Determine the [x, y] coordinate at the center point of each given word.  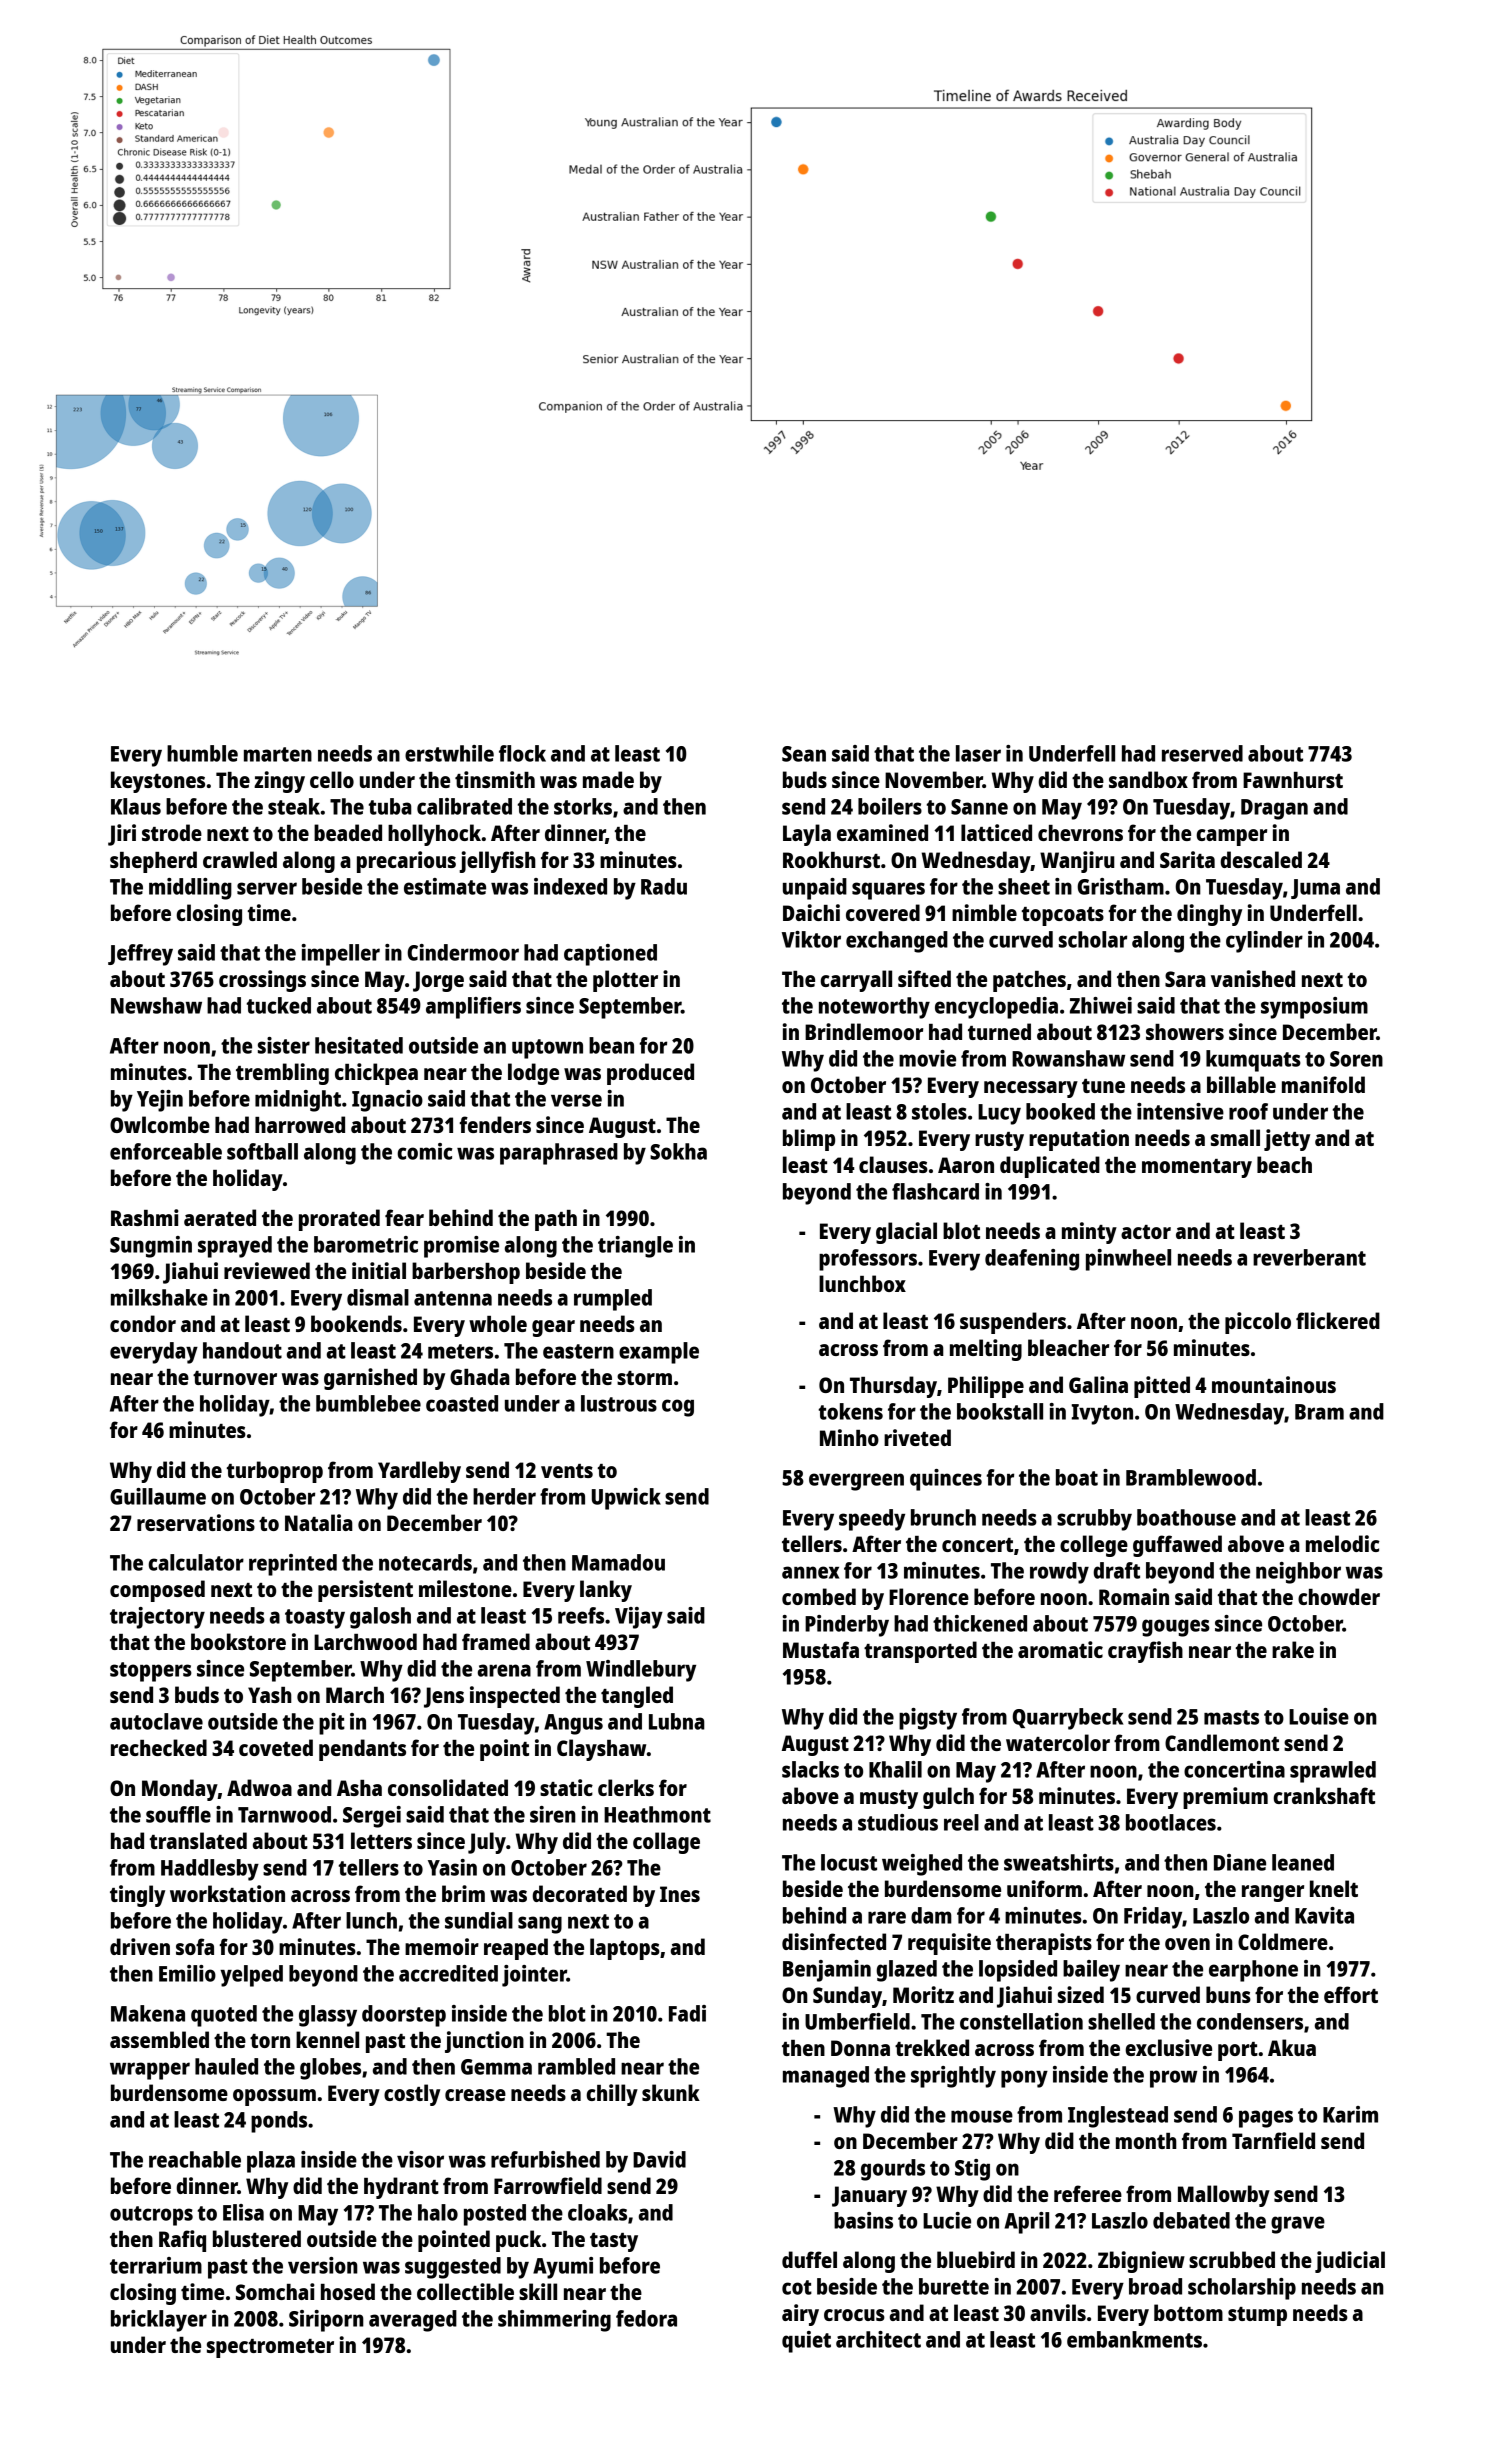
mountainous [1274, 1384]
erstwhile [449, 753]
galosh [380, 1618]
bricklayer [159, 2321]
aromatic [1060, 1649]
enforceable [166, 1151]
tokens [851, 1411]
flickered [1338, 1320]
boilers [890, 806]
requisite [949, 1944]
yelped [251, 1976]
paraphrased [559, 1154]
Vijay [639, 1618]
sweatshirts [1059, 1862]
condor [143, 1323]
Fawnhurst [1293, 780]
